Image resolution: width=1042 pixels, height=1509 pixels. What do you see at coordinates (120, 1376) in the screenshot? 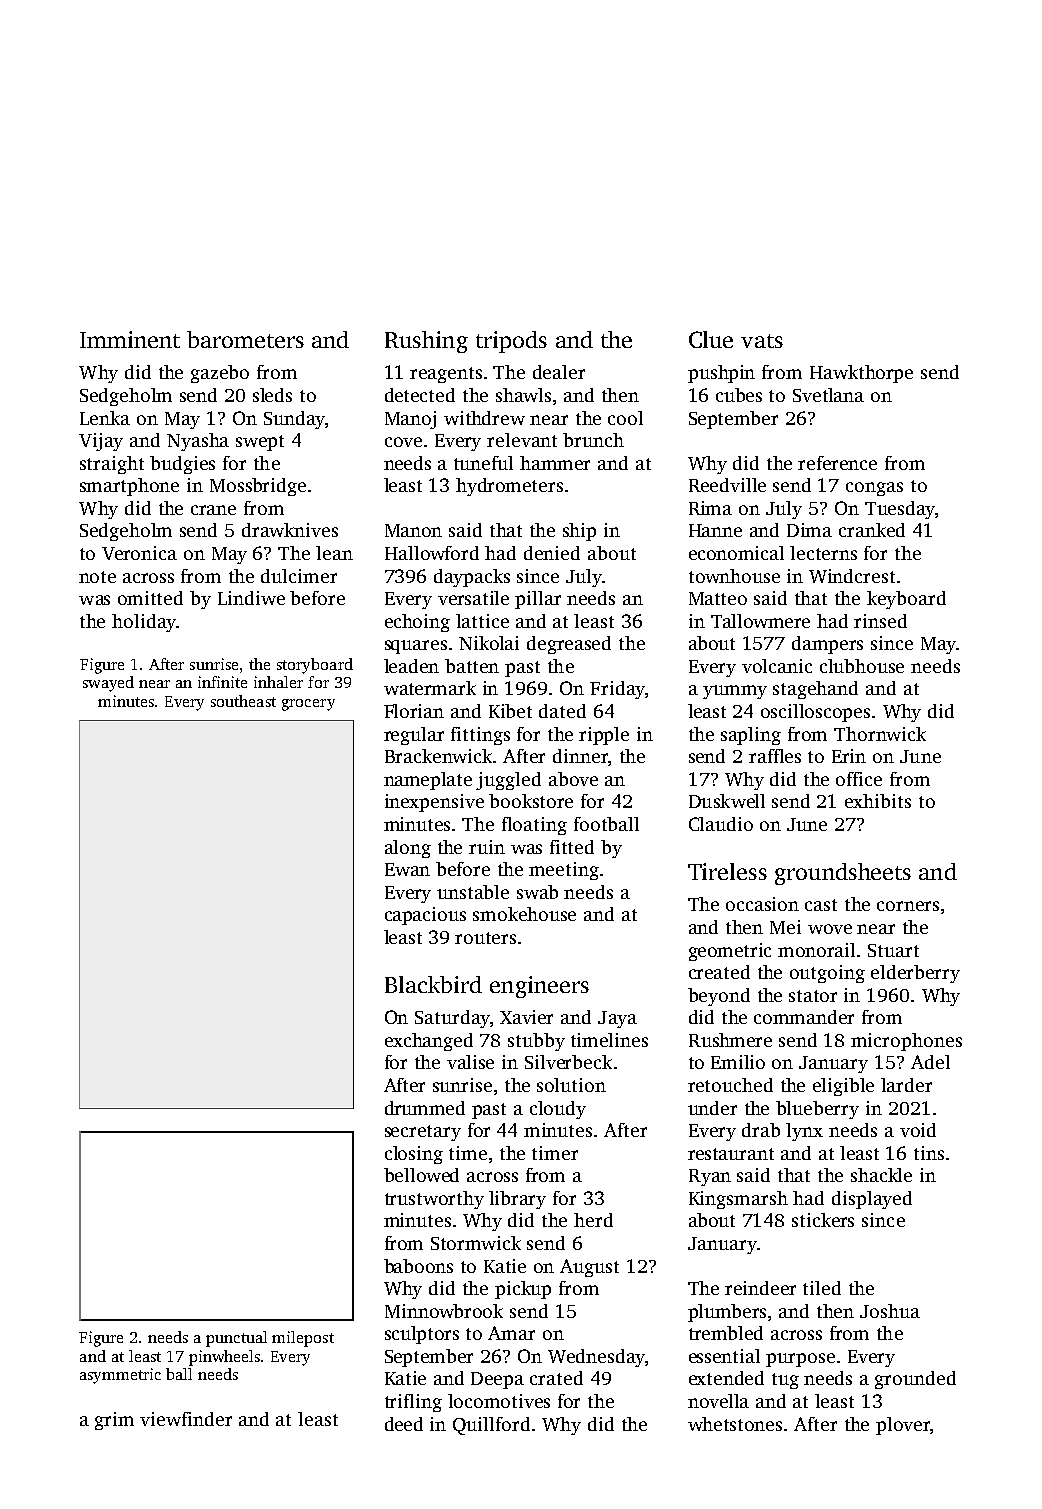
I see `asymmetric` at bounding box center [120, 1376].
